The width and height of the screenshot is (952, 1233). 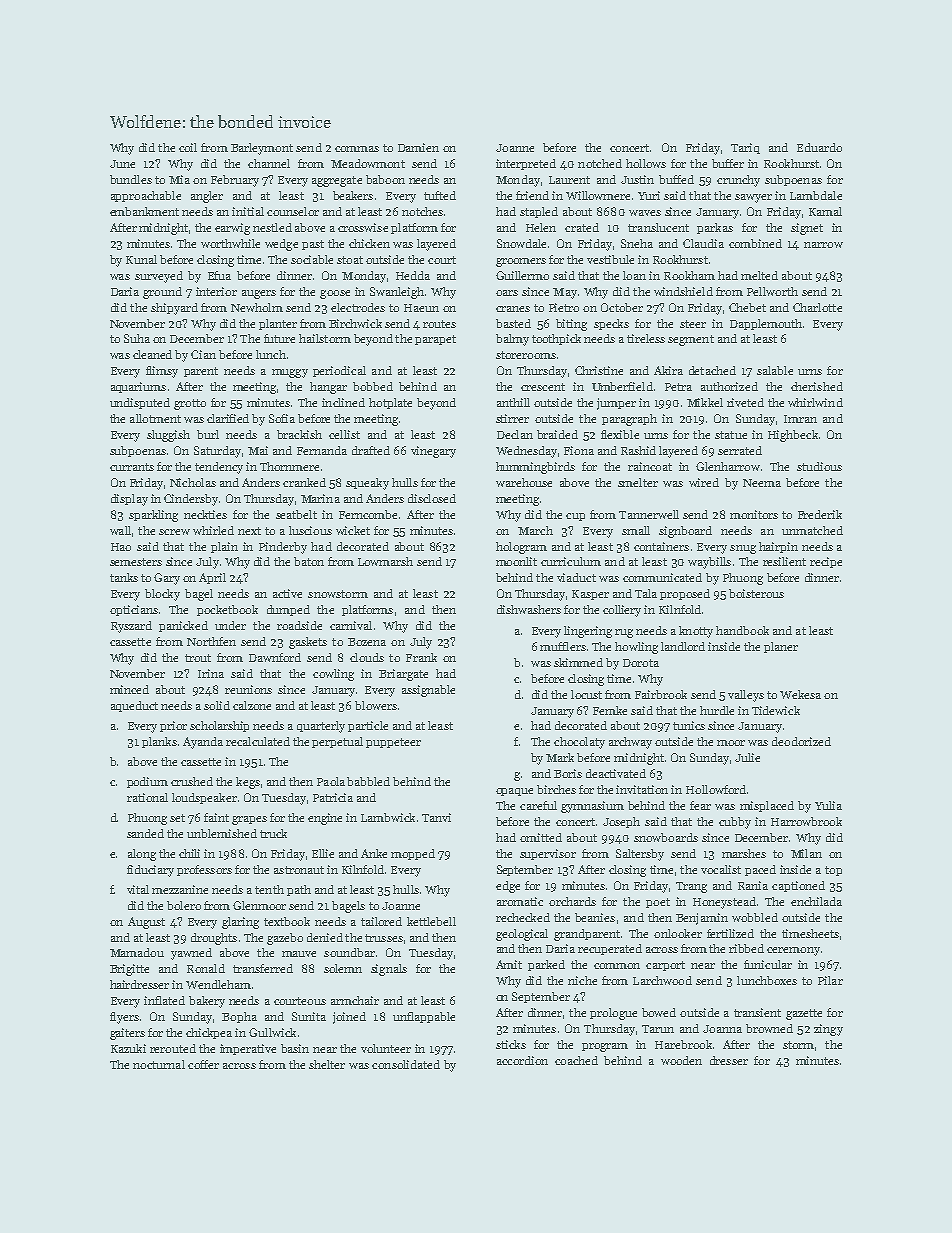 What do you see at coordinates (522, 1060) in the screenshot?
I see `accordion` at bounding box center [522, 1060].
